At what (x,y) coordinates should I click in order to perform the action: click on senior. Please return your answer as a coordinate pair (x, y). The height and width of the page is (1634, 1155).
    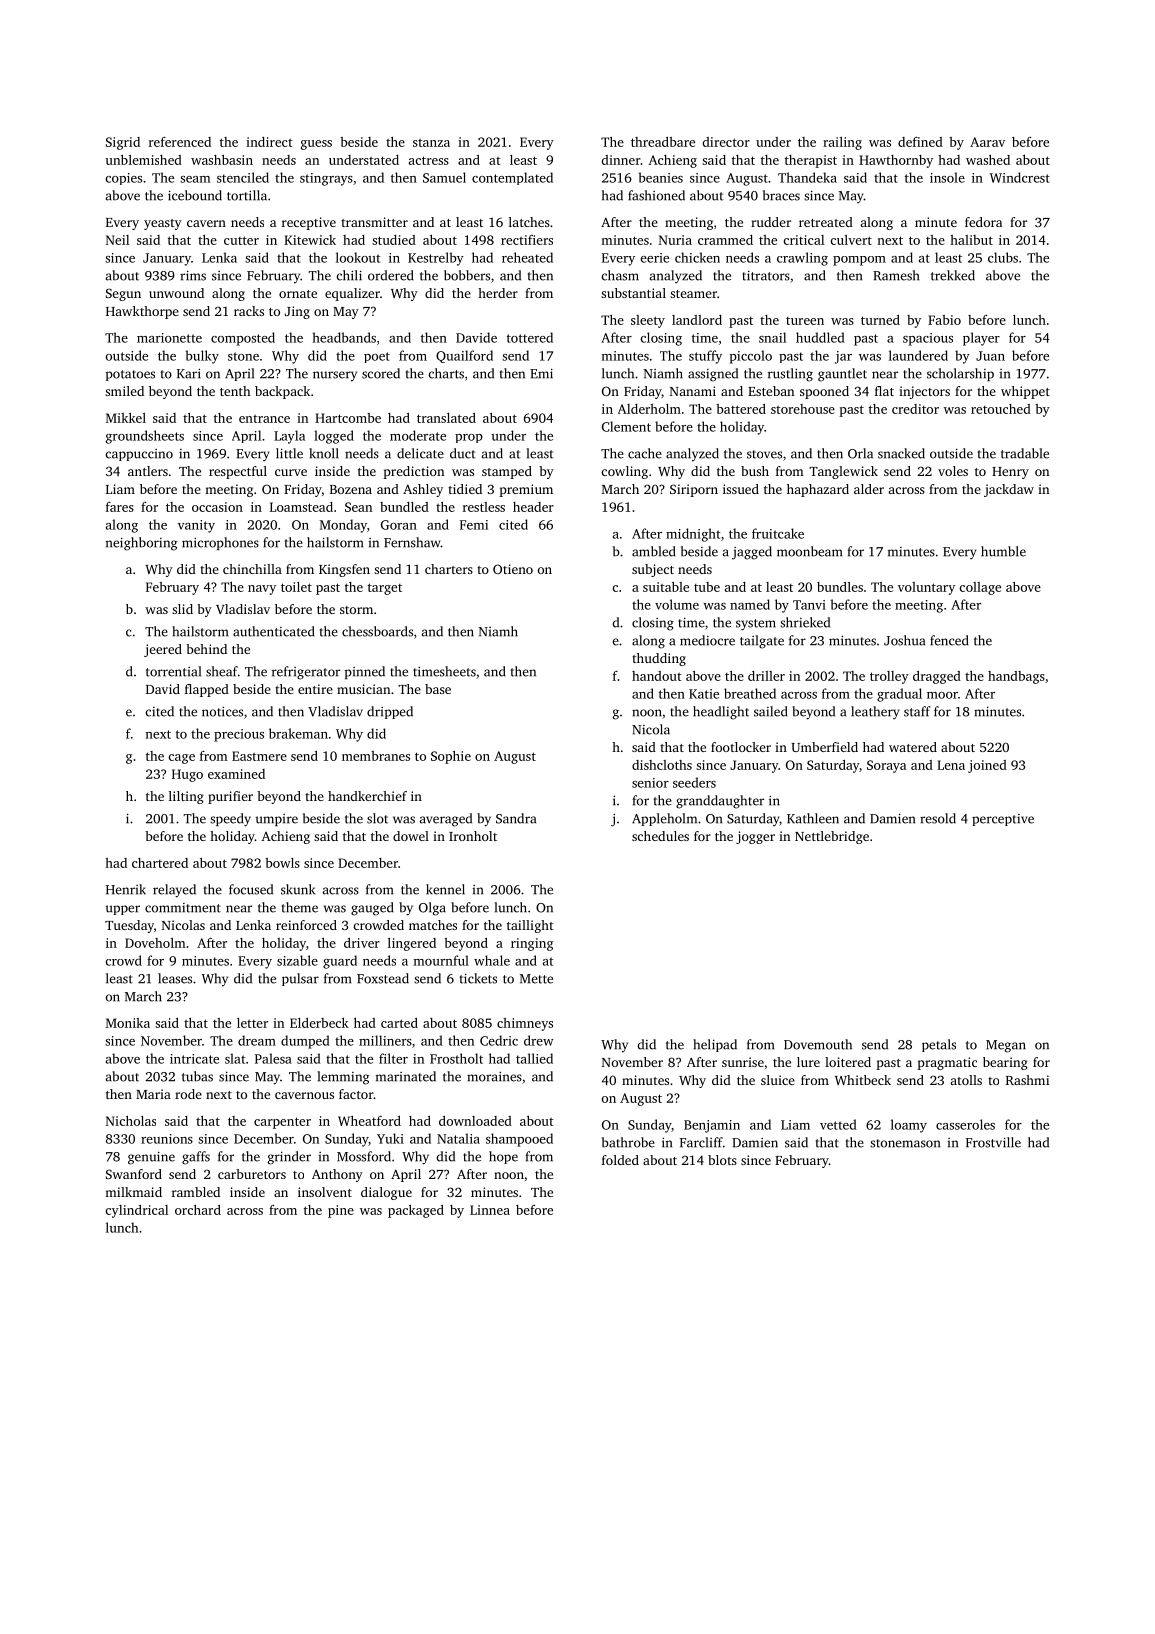
    Looking at the image, I should click on (650, 783).
